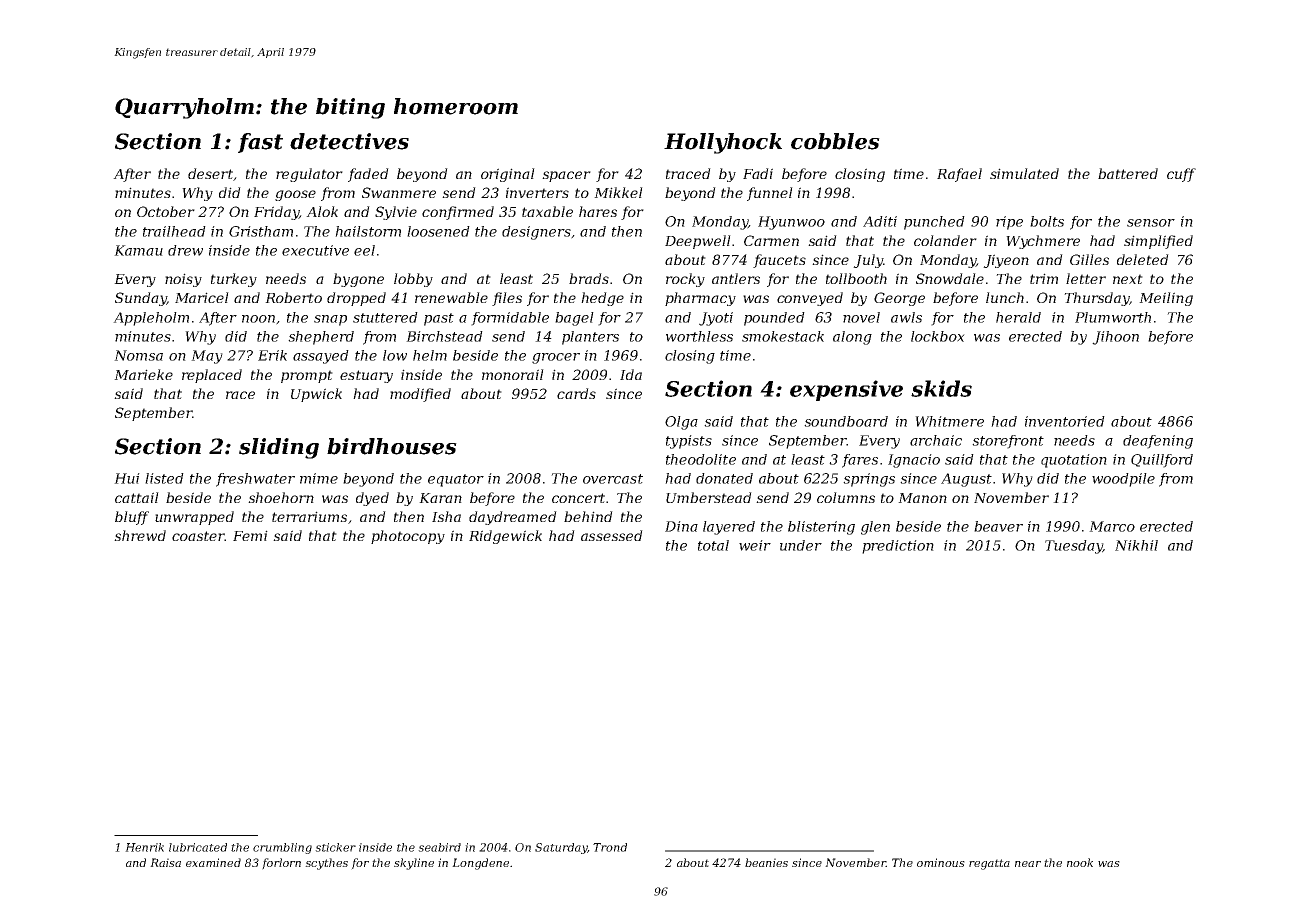 This screenshot has height=924, width=1308. Describe the element at coordinates (1024, 173) in the screenshot. I see `simulated` at that location.
